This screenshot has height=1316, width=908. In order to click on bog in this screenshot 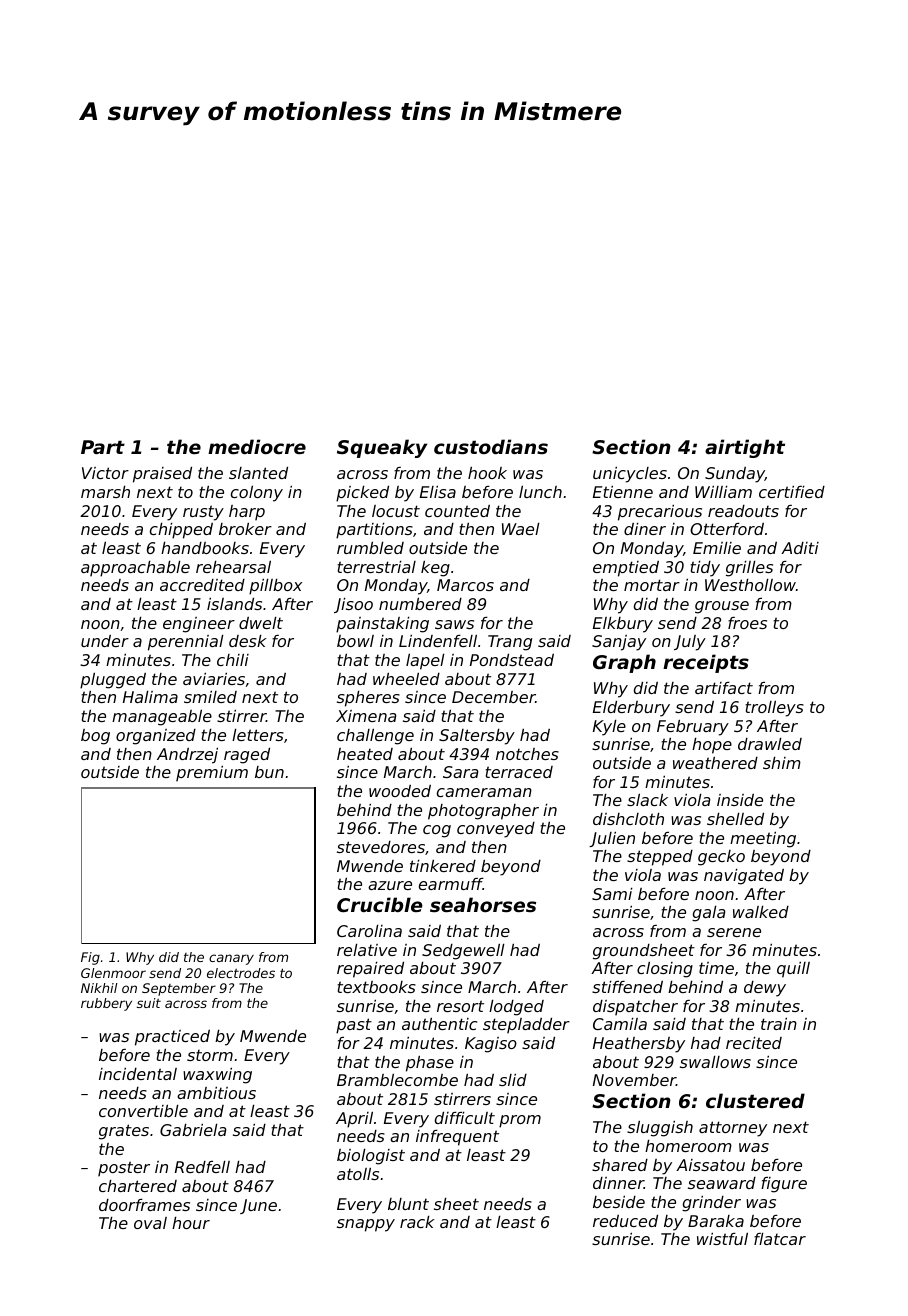, I will do `click(95, 737)`.
